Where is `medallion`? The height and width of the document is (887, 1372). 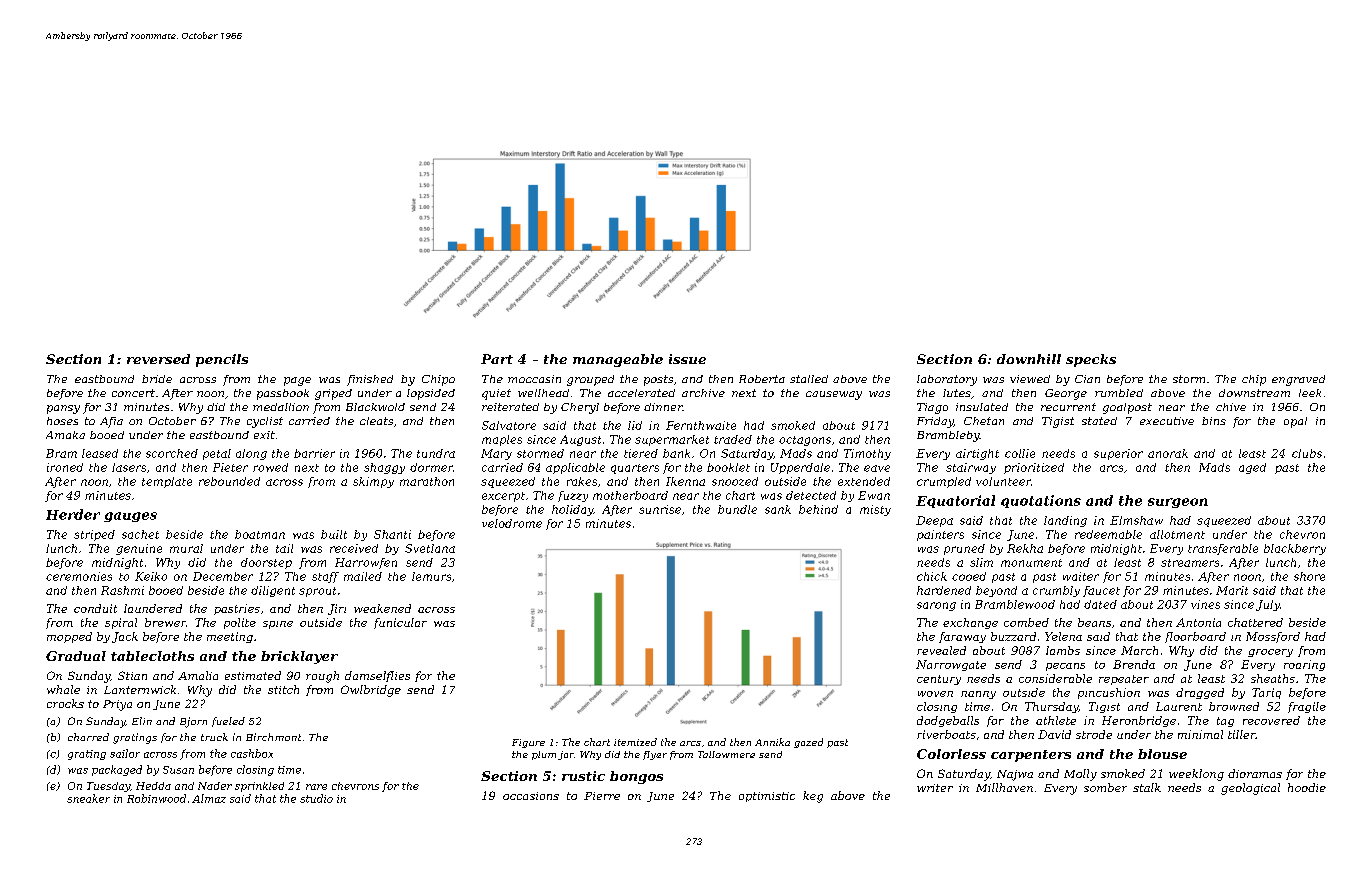 medallion is located at coordinates (281, 407).
